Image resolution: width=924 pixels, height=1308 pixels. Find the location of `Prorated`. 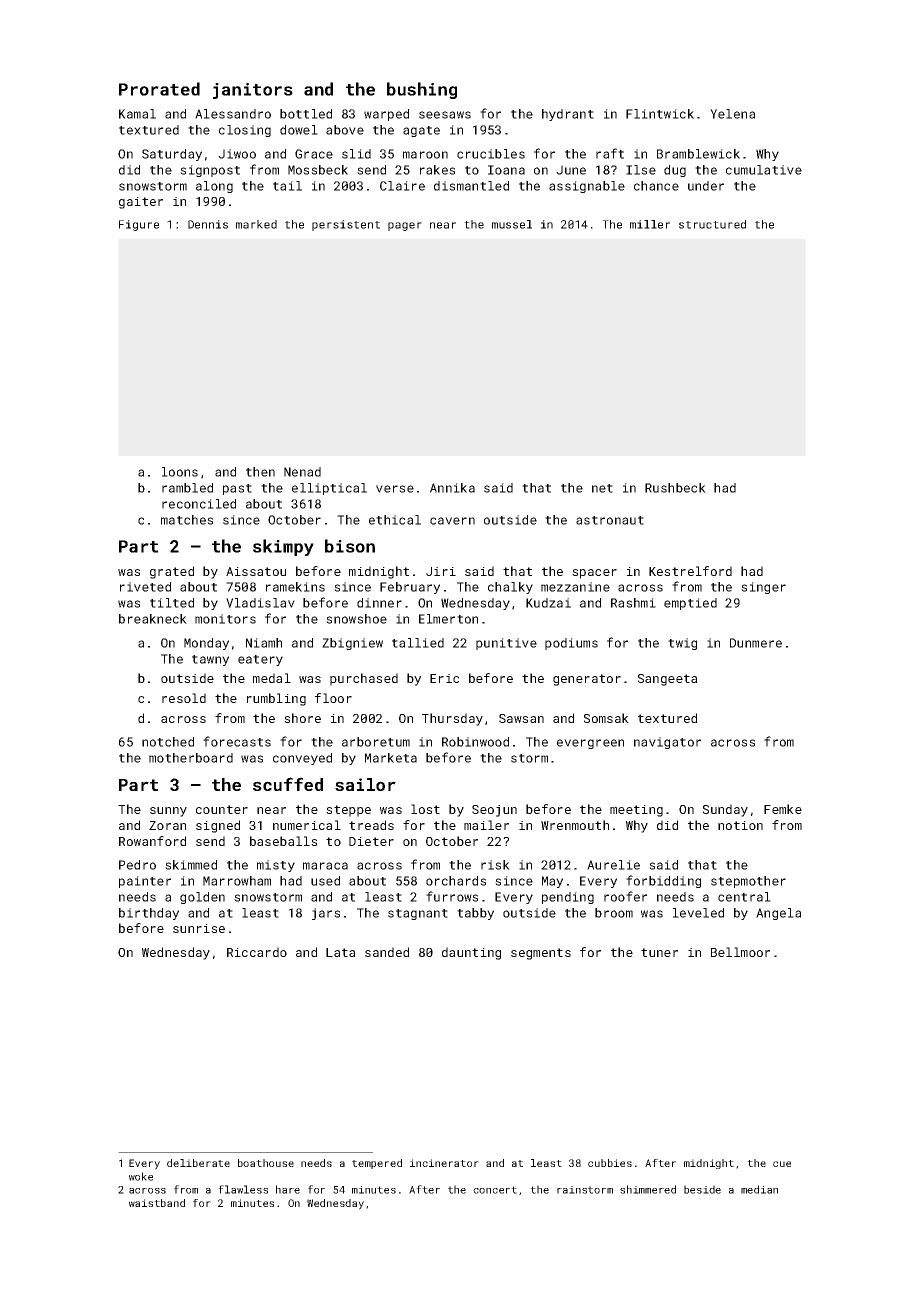

Prorated is located at coordinates (159, 89).
